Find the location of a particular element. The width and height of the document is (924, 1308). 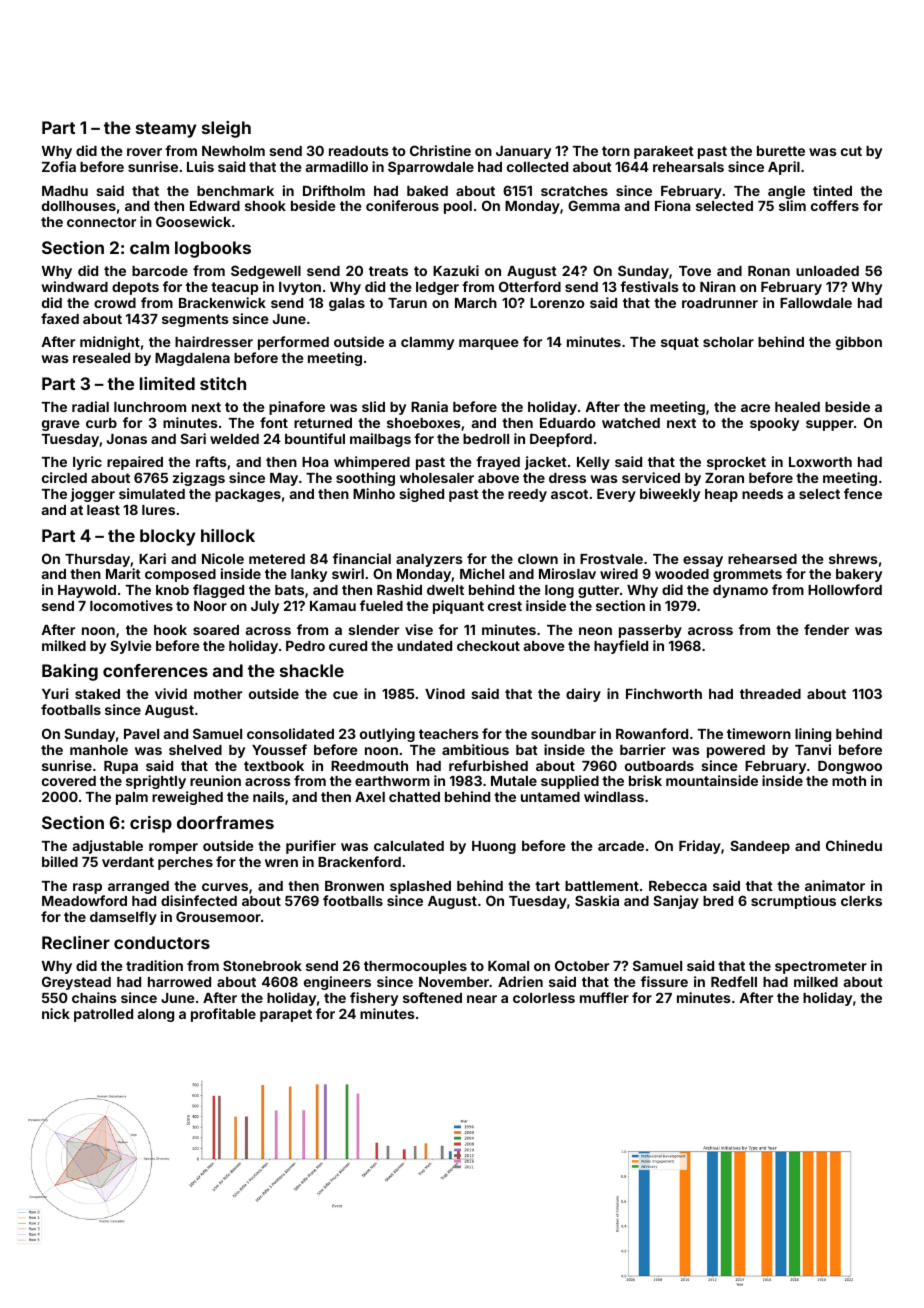

chains is located at coordinates (94, 997).
